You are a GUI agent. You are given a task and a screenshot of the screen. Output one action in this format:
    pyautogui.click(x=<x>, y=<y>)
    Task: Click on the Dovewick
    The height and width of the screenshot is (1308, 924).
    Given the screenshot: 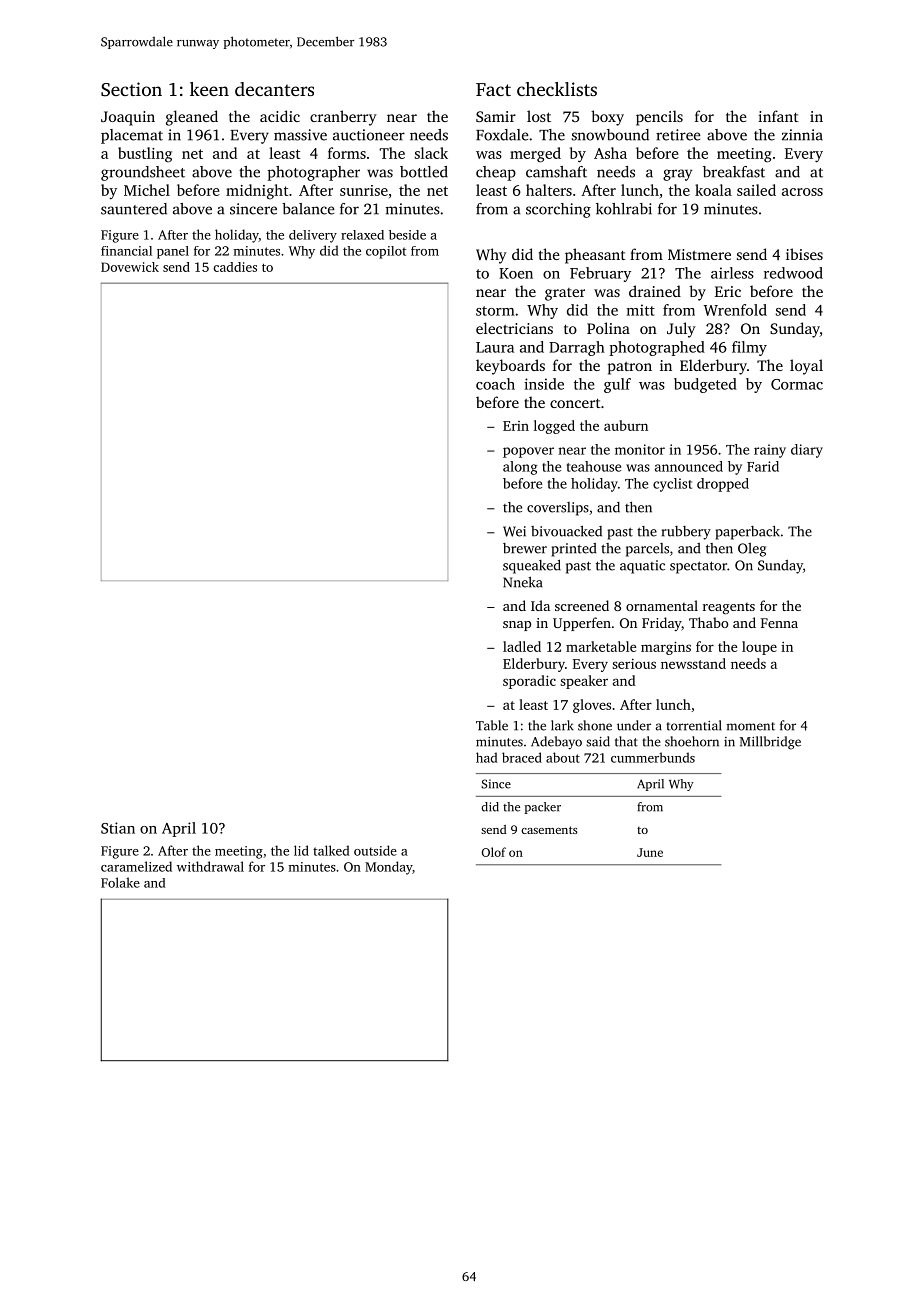 What is the action you would take?
    pyautogui.click(x=130, y=267)
